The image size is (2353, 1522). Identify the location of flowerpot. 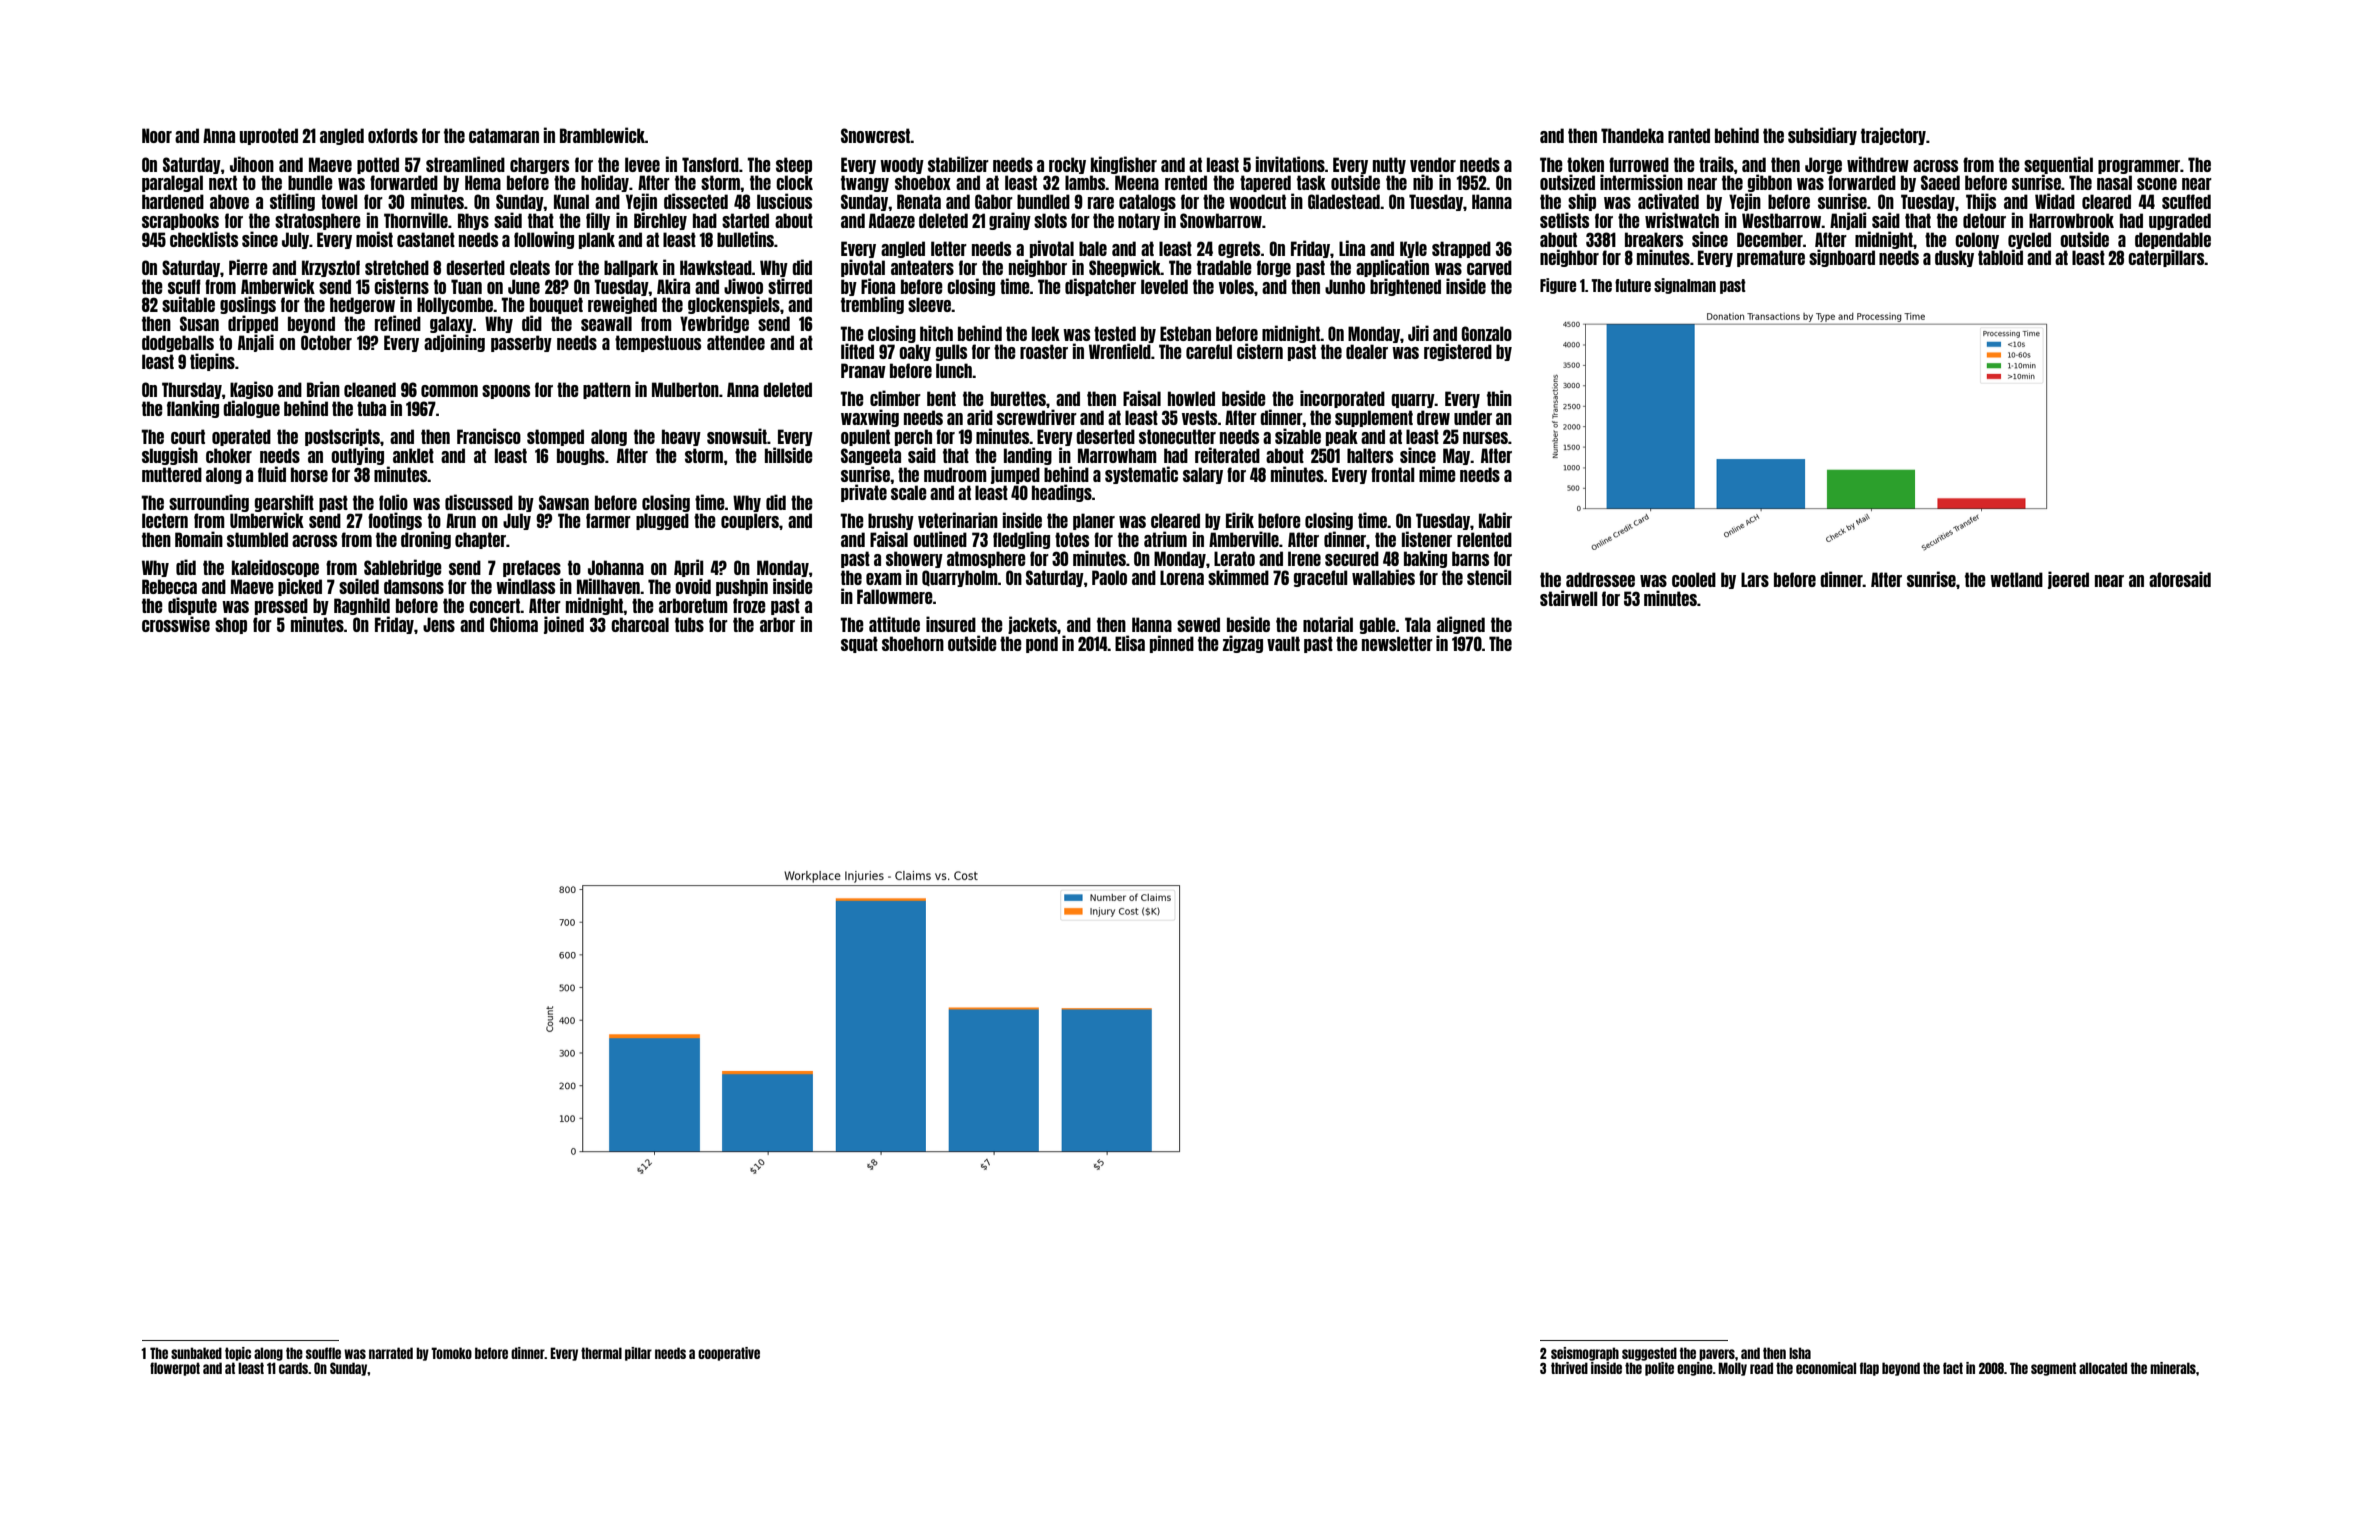
(175, 1369).
